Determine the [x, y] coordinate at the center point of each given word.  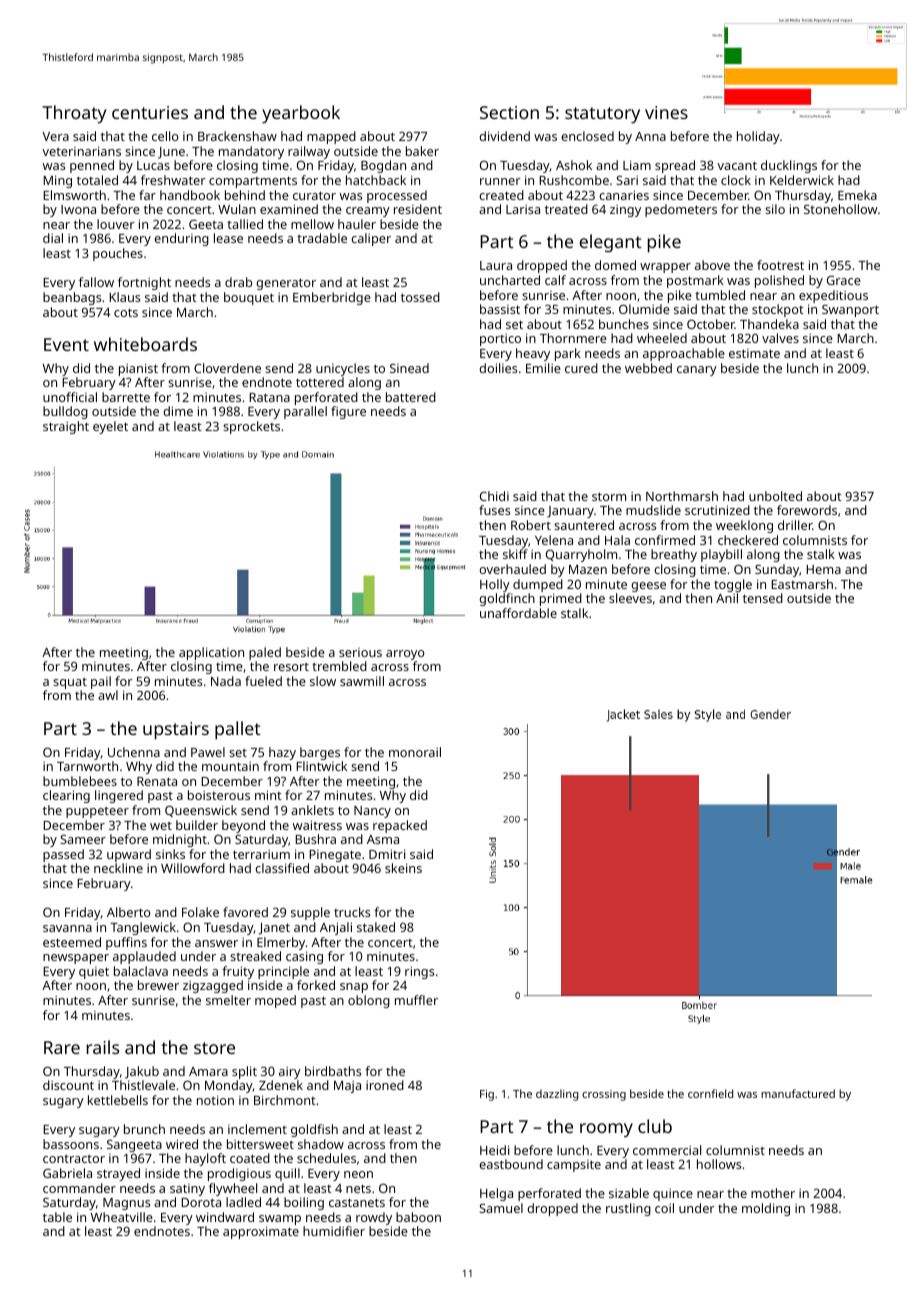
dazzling [557, 1095]
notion [215, 1100]
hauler [357, 224]
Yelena [554, 540]
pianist [138, 369]
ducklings [789, 166]
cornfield [710, 1093]
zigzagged [213, 986]
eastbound [511, 1164]
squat [70, 683]
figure [348, 412]
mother [773, 1193]
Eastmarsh [802, 584]
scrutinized [717, 510]
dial [53, 238]
